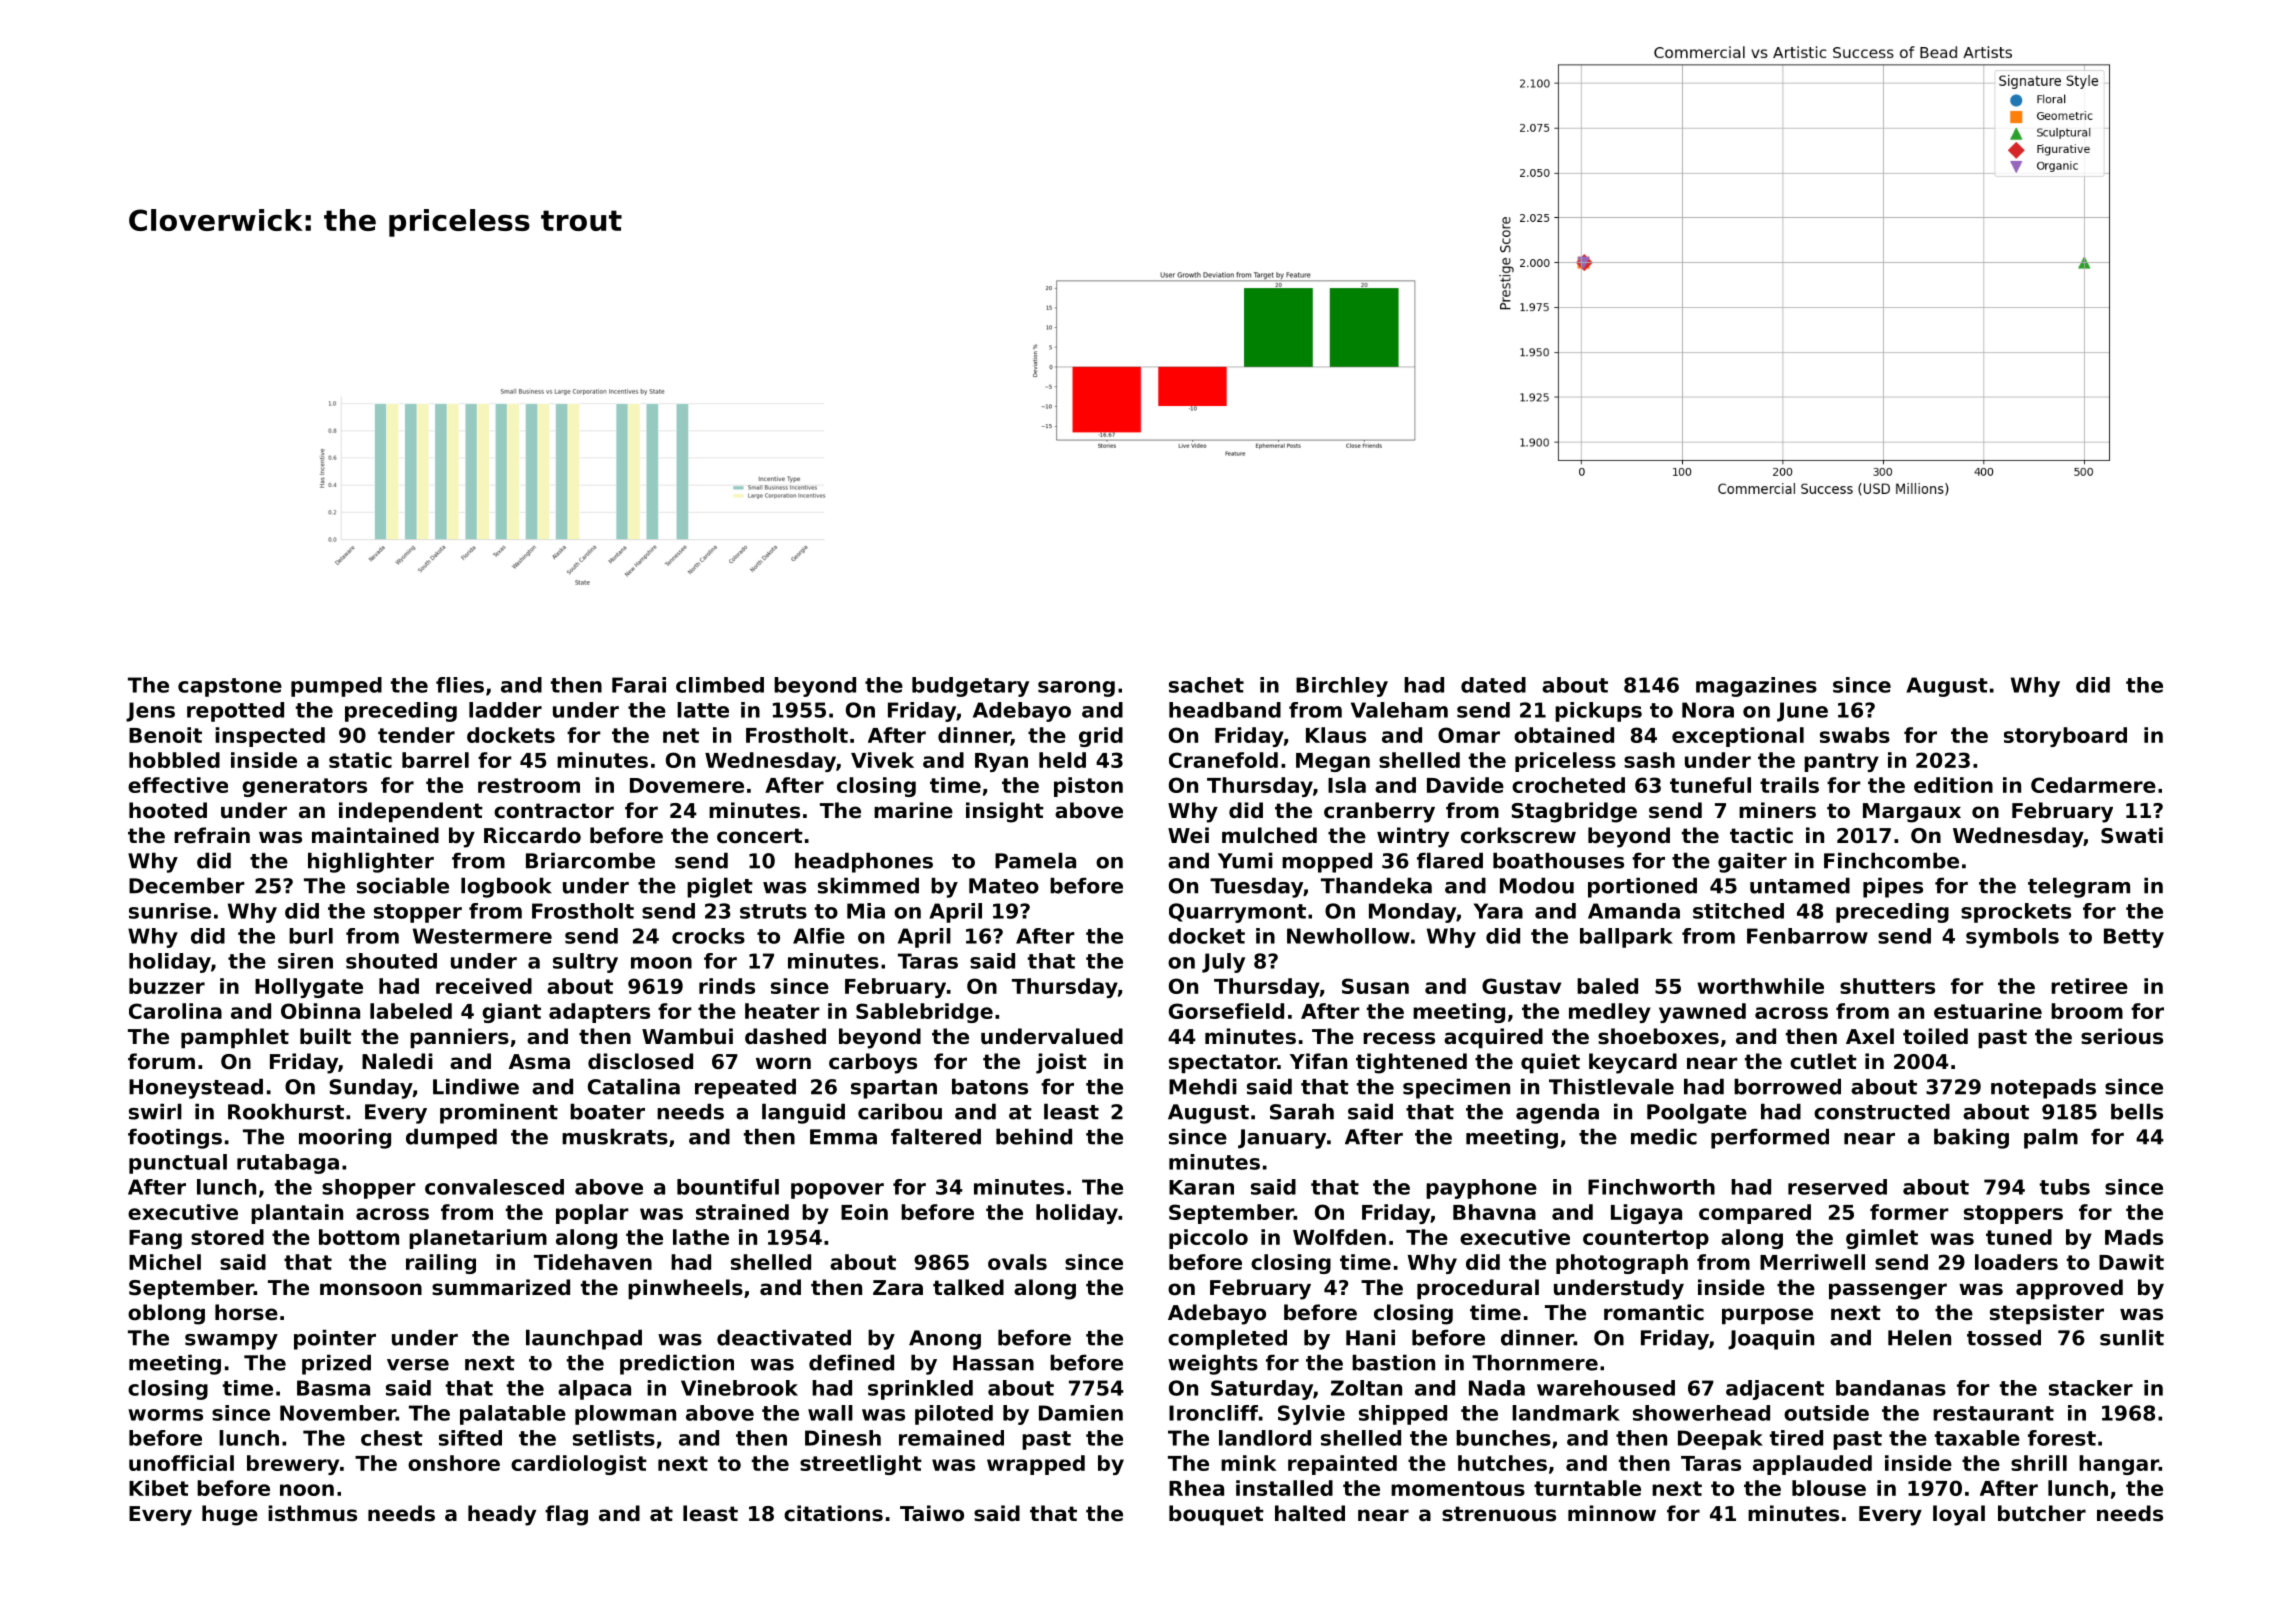 The image size is (2292, 1620). I want to click on hobbled, so click(174, 760).
